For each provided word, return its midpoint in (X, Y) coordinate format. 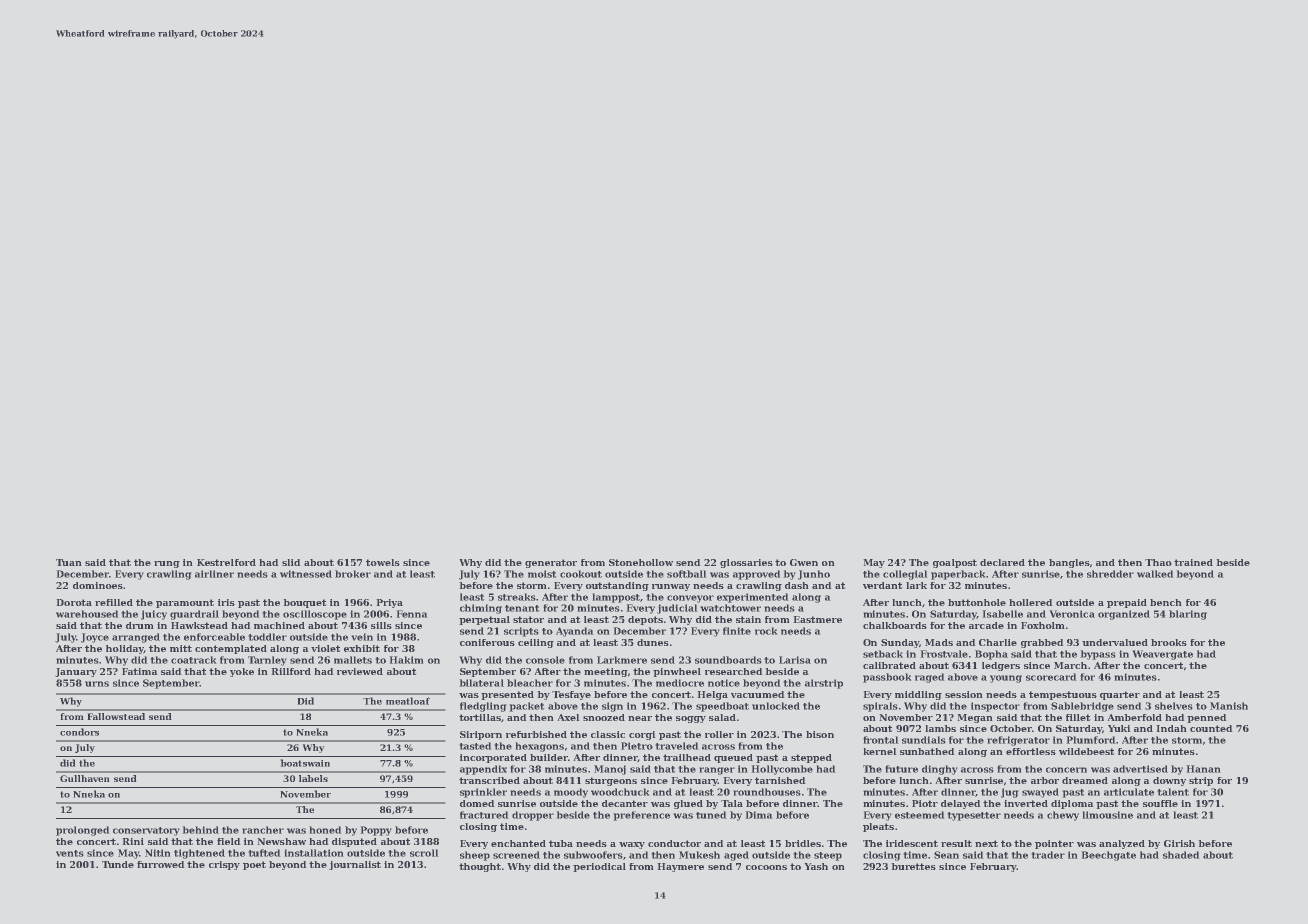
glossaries (746, 563)
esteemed (920, 815)
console (545, 660)
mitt (181, 648)
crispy (224, 865)
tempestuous (1063, 695)
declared (1002, 562)
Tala (732, 803)
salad (722, 717)
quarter (1120, 695)
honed (325, 830)
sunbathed (927, 751)
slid (291, 562)
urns (97, 684)
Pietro (637, 746)
